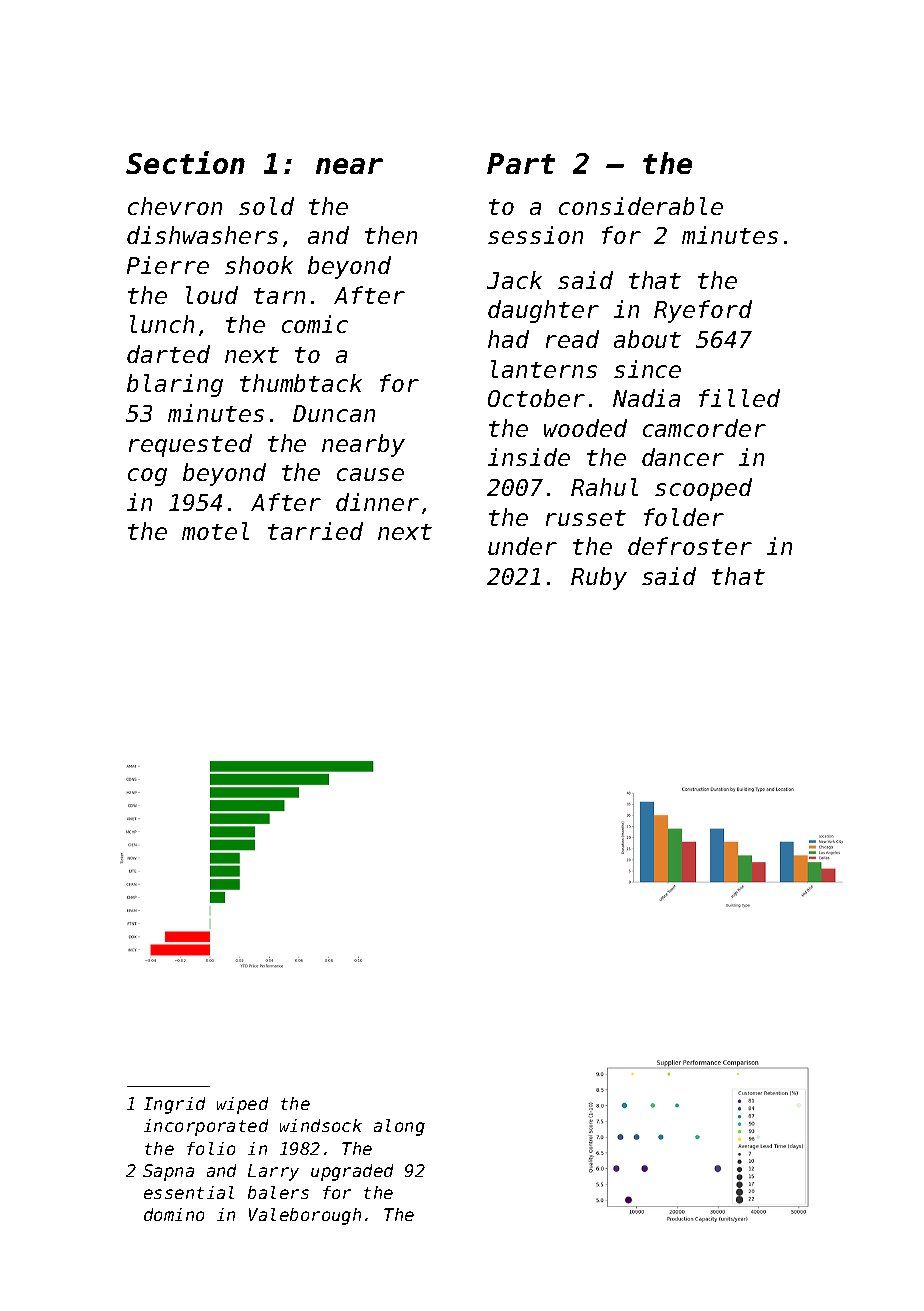 The height and width of the page is (1311, 924). Describe the element at coordinates (174, 1105) in the page. I see `Ingrid` at that location.
